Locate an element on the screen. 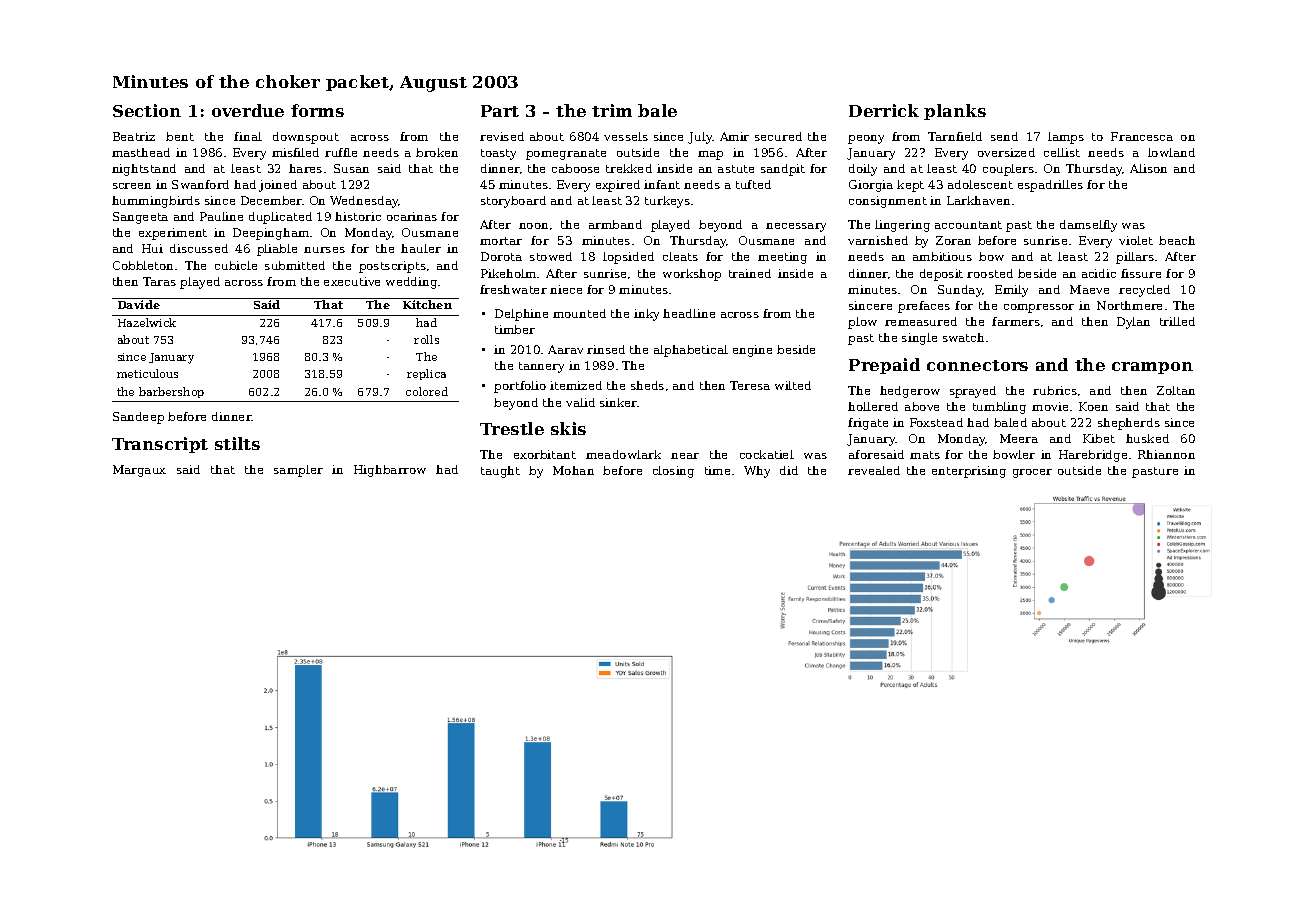  forms is located at coordinates (317, 110).
